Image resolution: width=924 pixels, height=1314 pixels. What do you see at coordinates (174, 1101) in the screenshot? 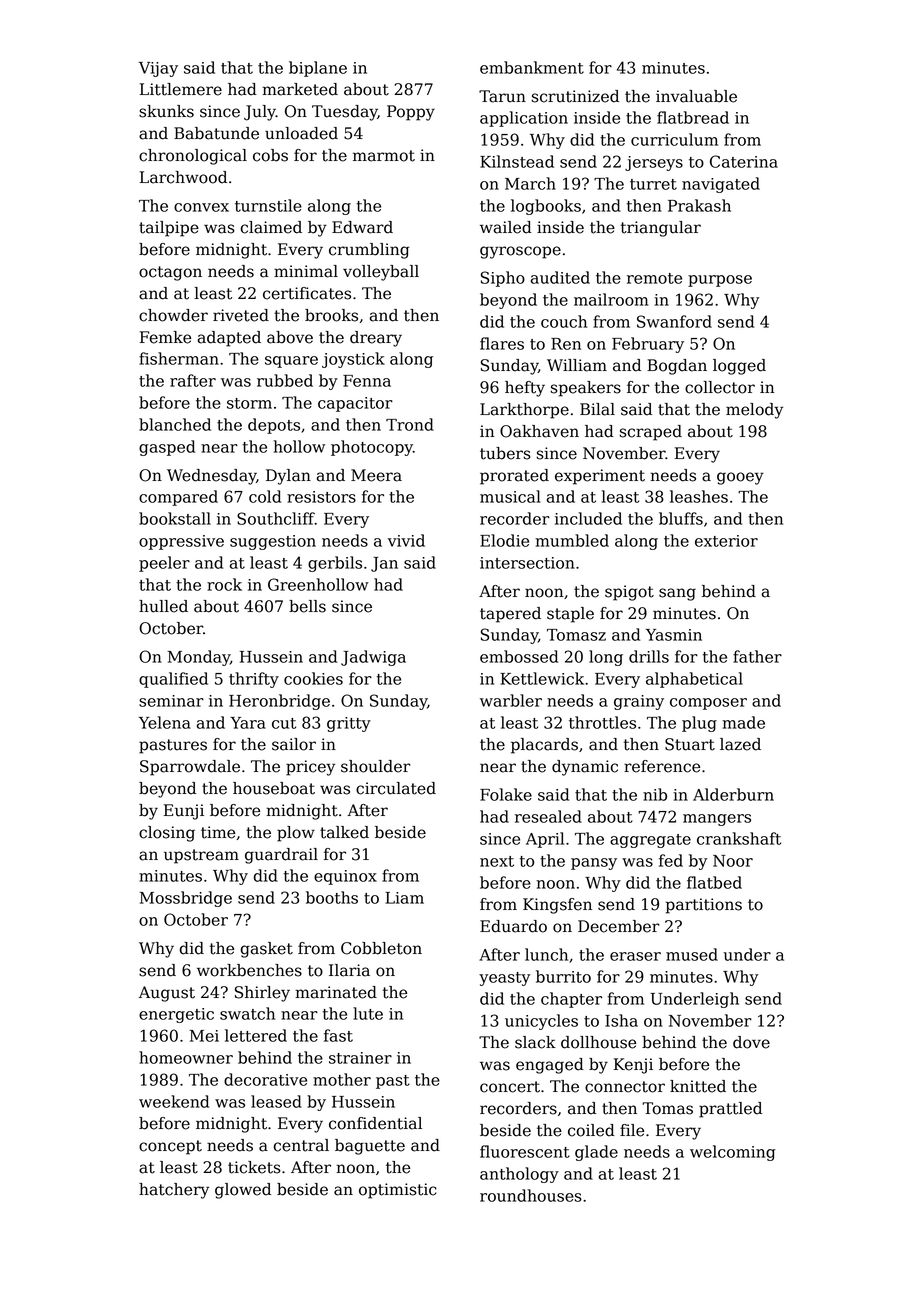
I see `weekend` at bounding box center [174, 1101].
